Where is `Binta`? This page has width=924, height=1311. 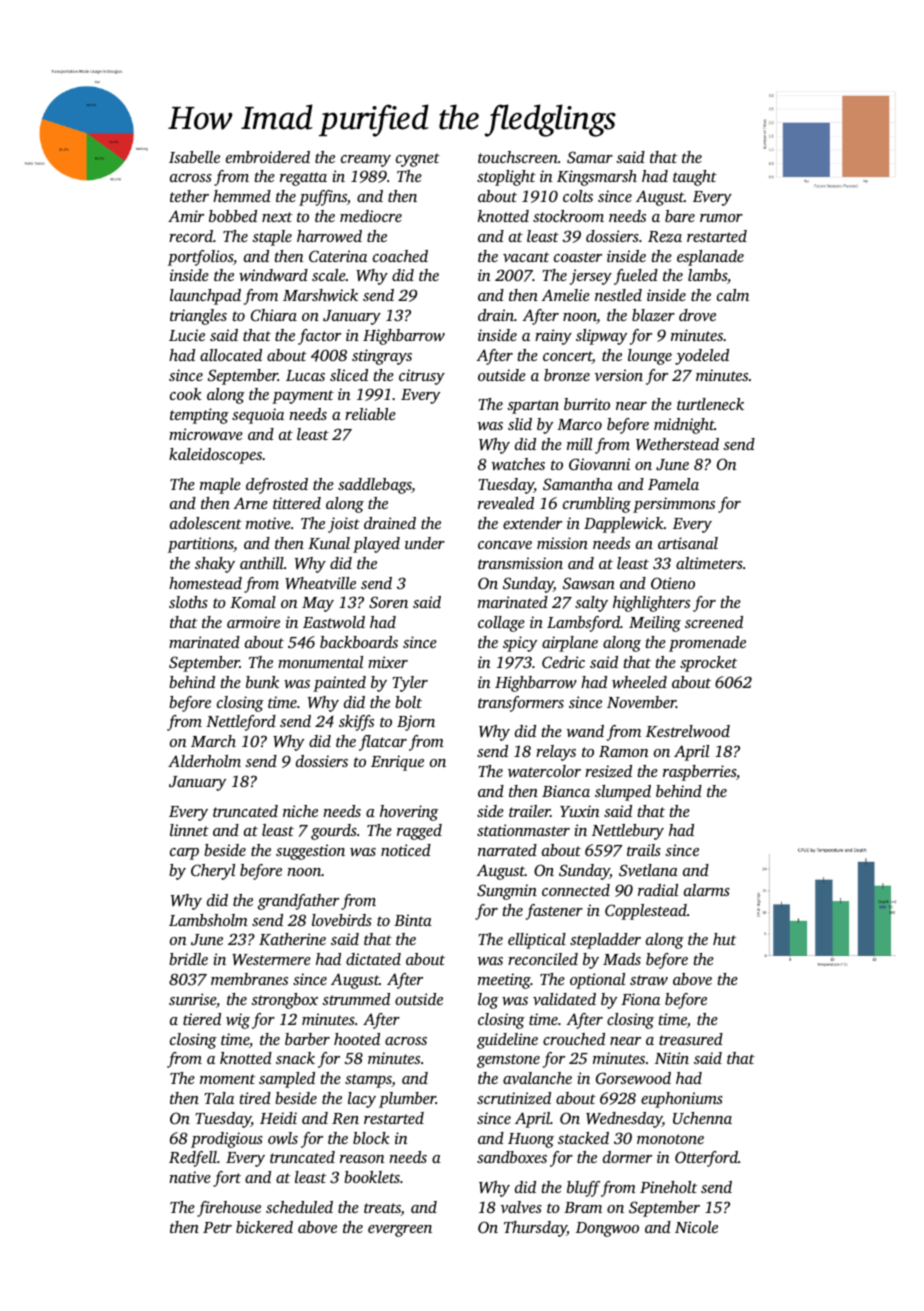
Binta is located at coordinates (413, 920).
